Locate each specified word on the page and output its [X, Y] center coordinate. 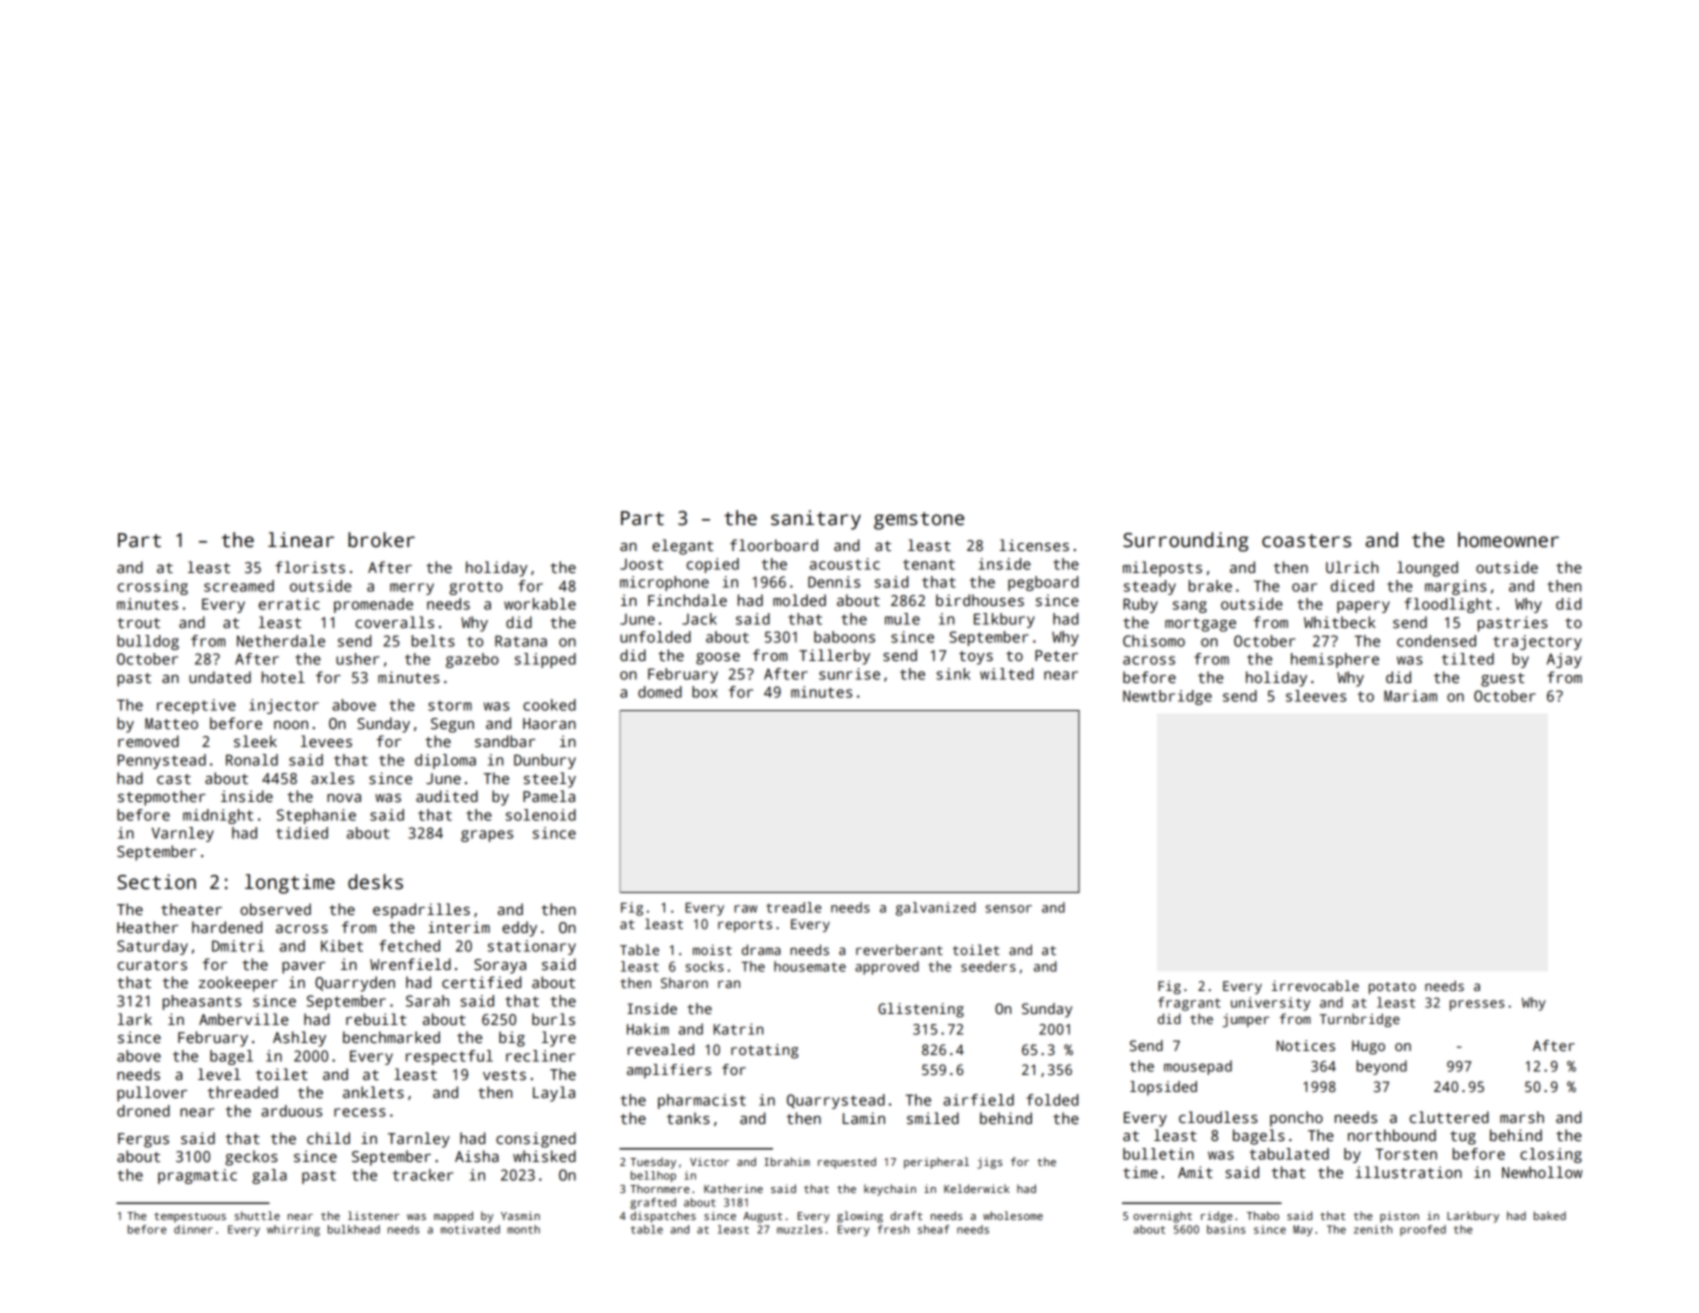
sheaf [933, 1229]
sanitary [816, 520]
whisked [544, 1156]
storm [450, 705]
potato [1392, 988]
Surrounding [1185, 542]
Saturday [152, 947]
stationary [532, 947]
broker [381, 540]
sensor [1008, 909]
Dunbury [545, 761]
